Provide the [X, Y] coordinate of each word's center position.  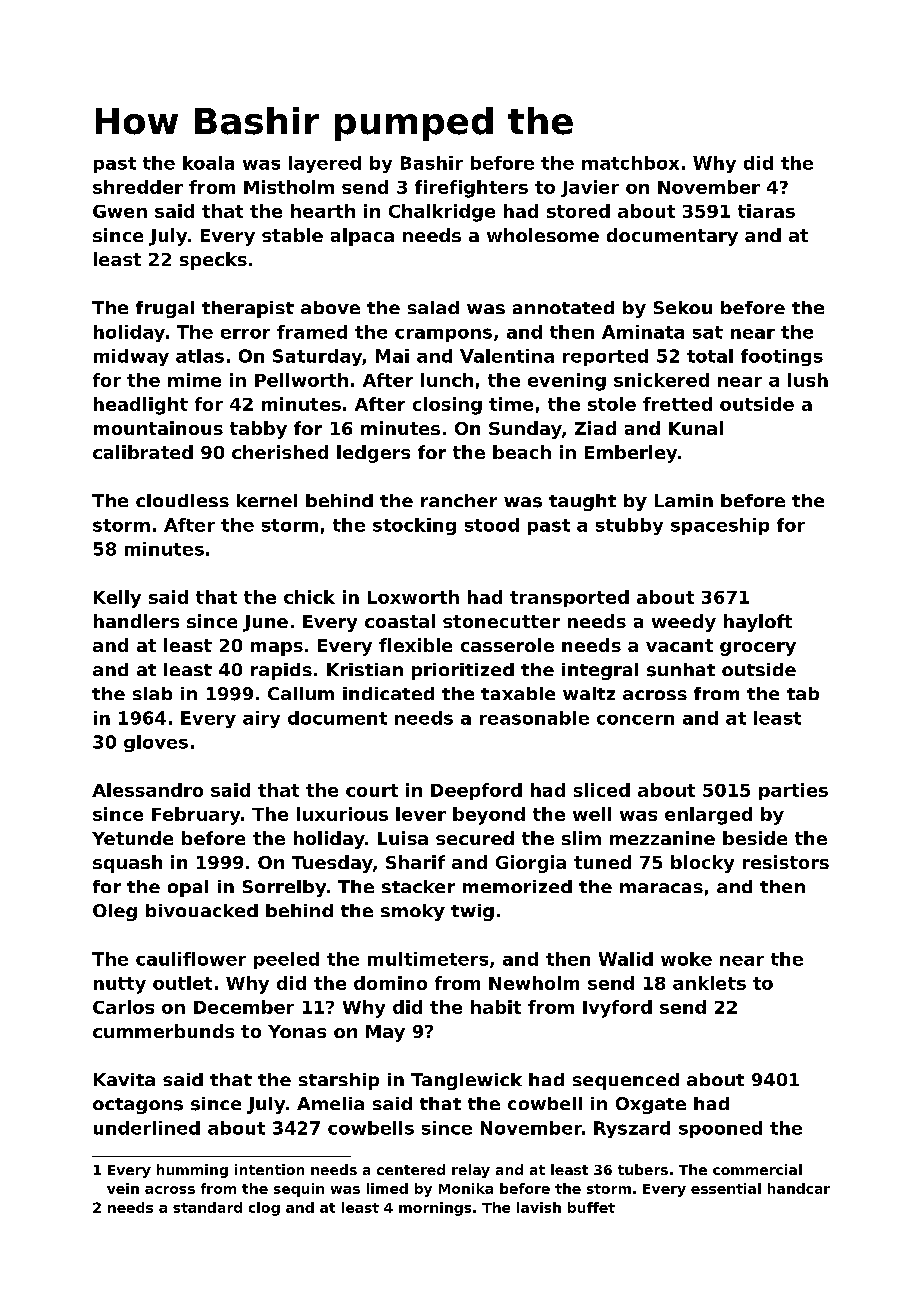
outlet [182, 983]
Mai [392, 356]
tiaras [766, 211]
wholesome [543, 235]
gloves [156, 743]
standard [207, 1207]
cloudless [182, 500]
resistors [786, 862]
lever [421, 814]
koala [208, 163]
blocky [702, 864]
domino [390, 983]
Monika [466, 1188]
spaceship [720, 526]
